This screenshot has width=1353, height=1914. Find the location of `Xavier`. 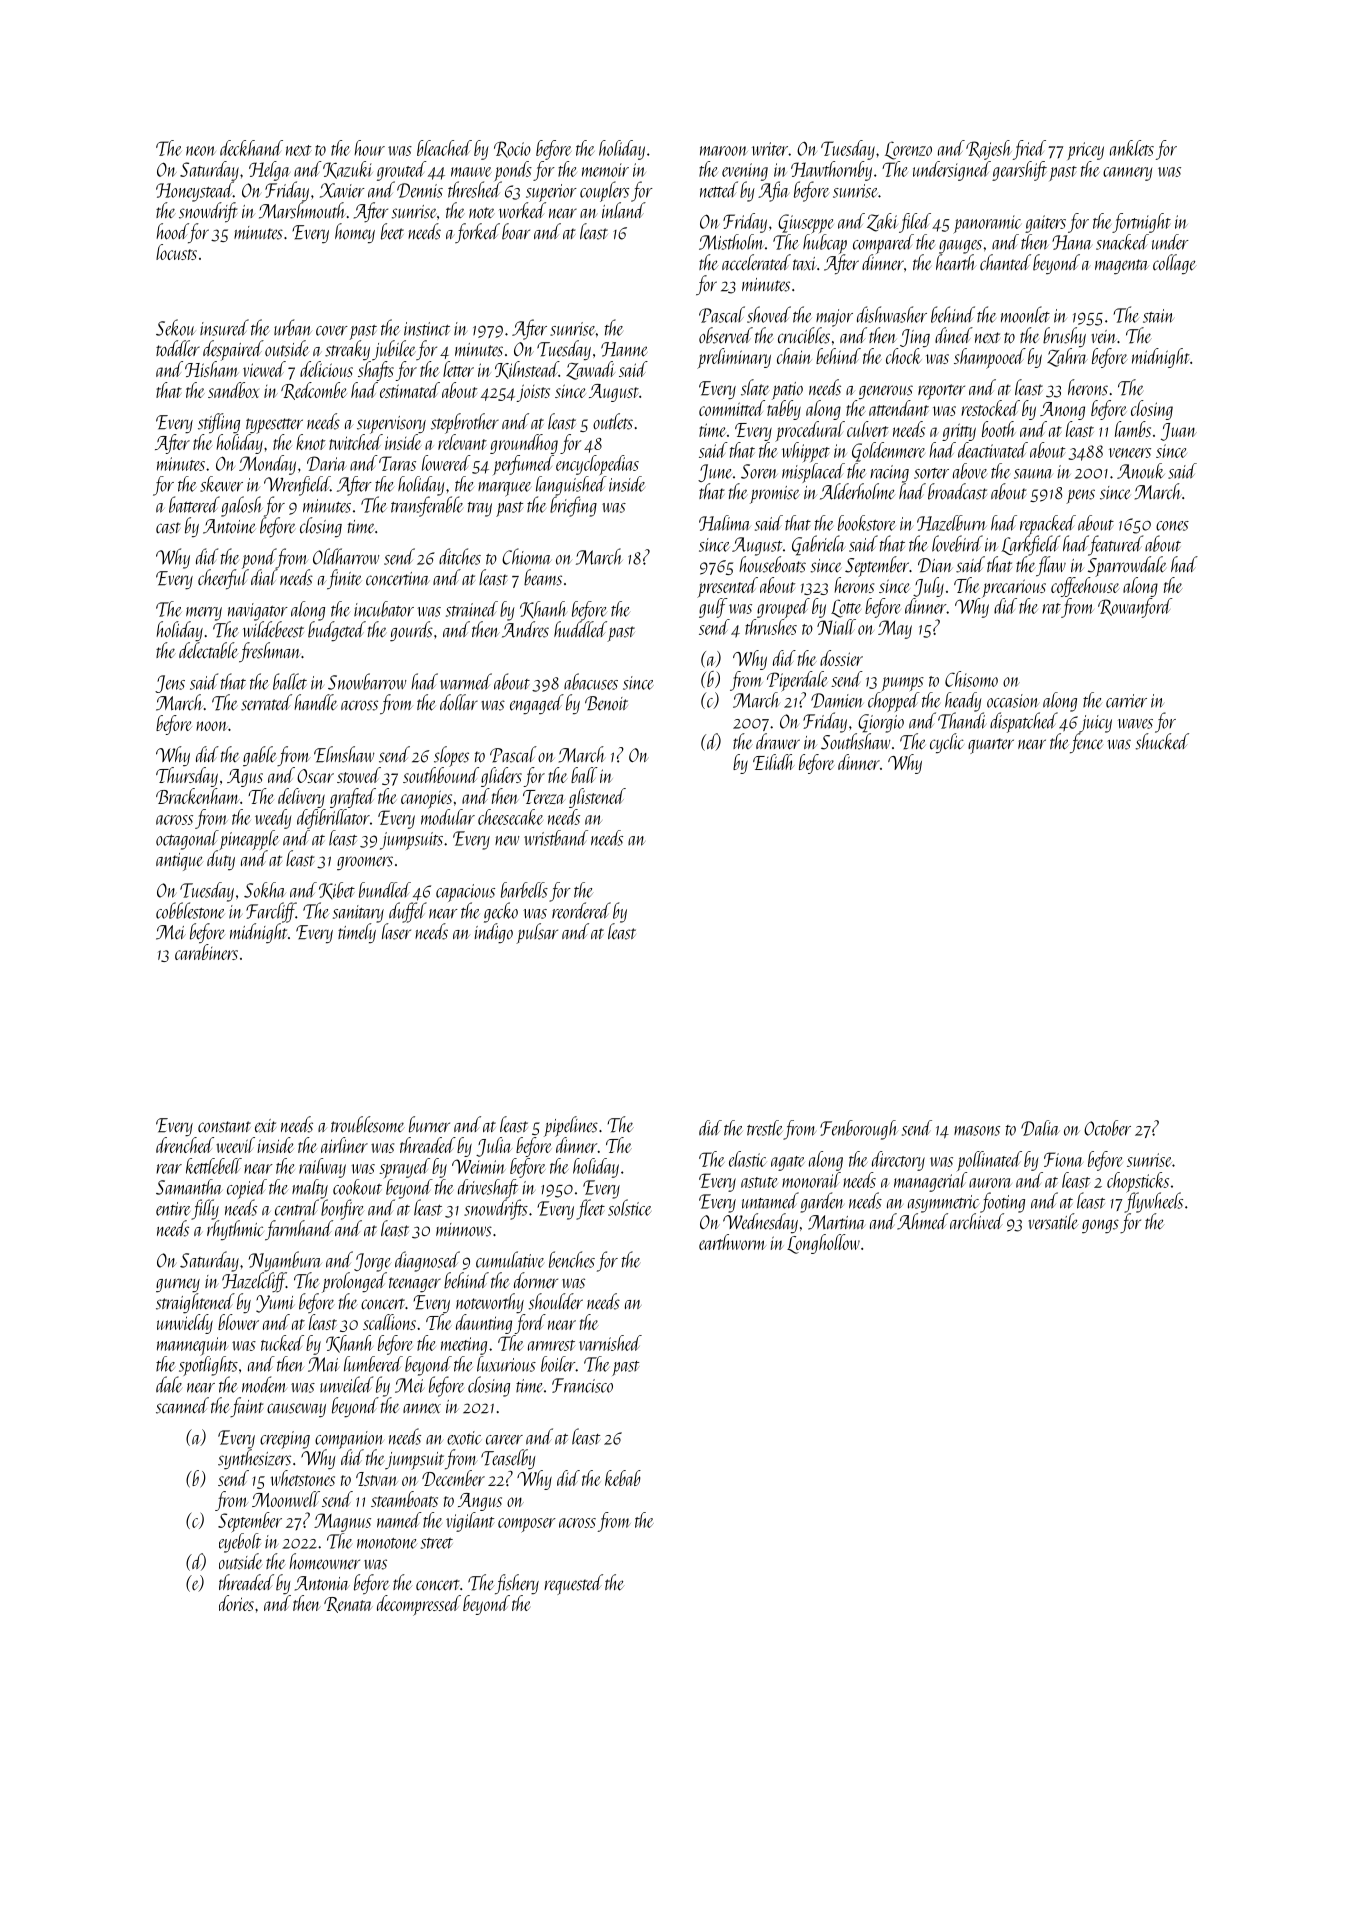

Xavier is located at coordinates (342, 190).
